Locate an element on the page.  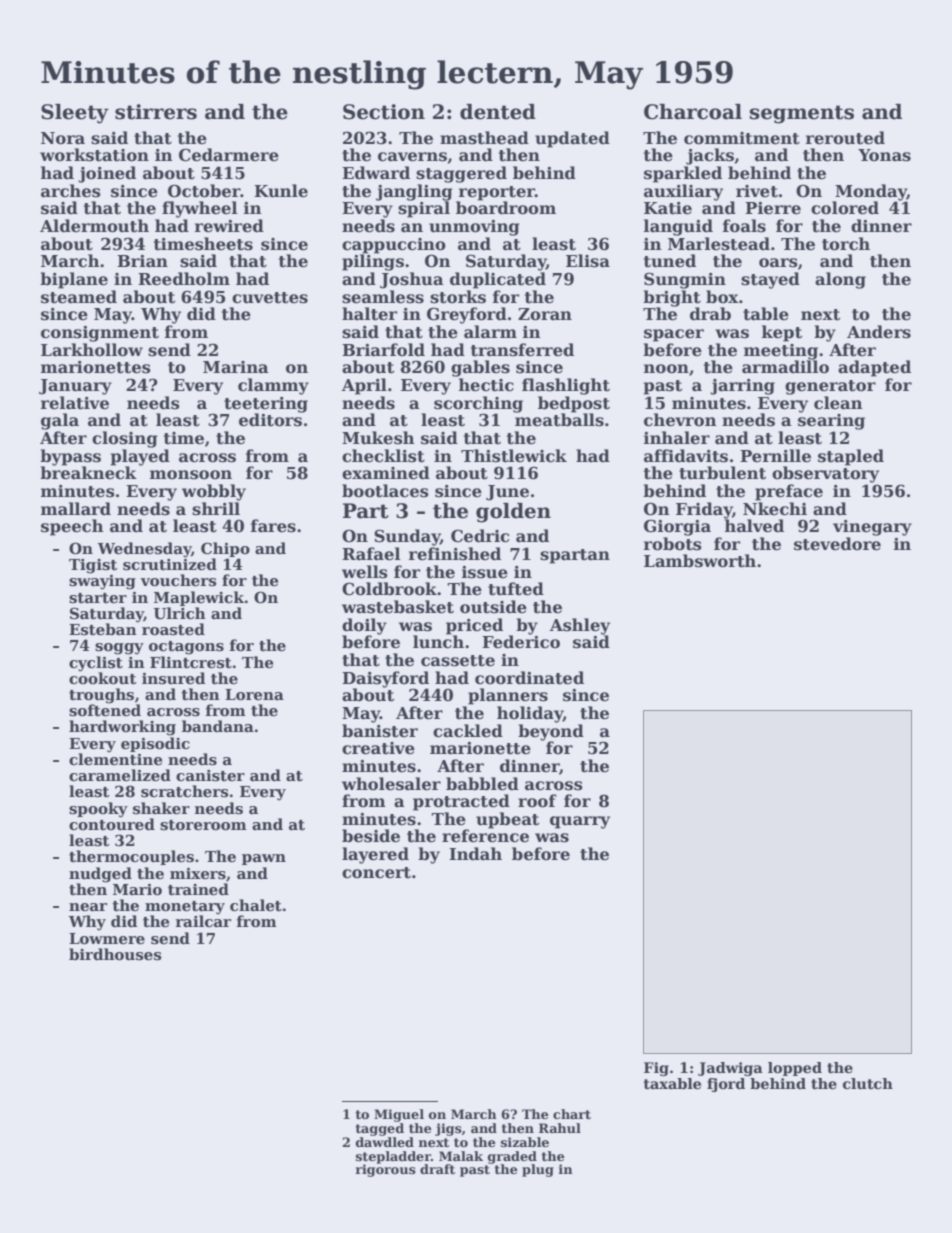
quarry is located at coordinates (580, 822).
